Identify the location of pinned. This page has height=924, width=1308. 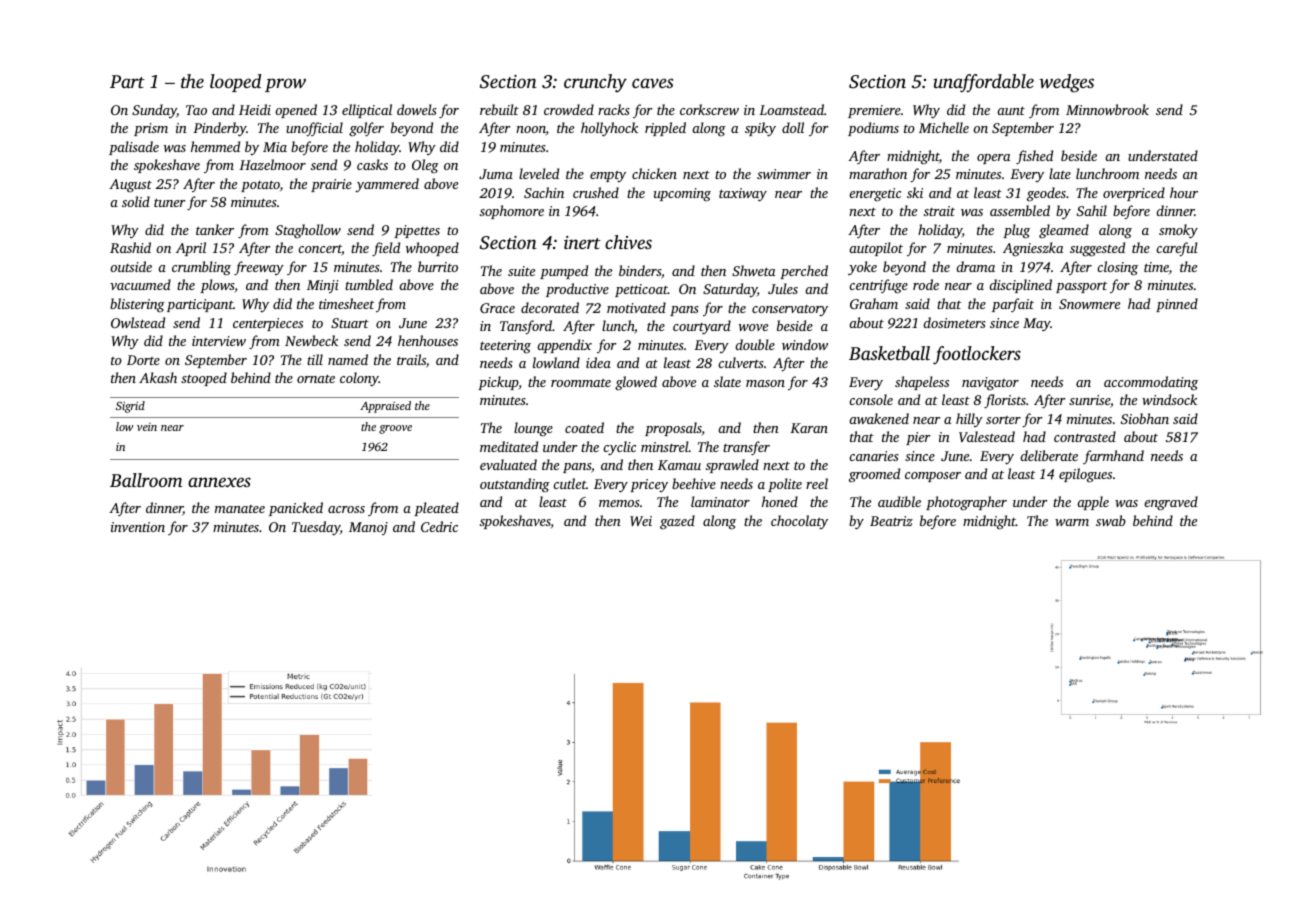
(1177, 305).
